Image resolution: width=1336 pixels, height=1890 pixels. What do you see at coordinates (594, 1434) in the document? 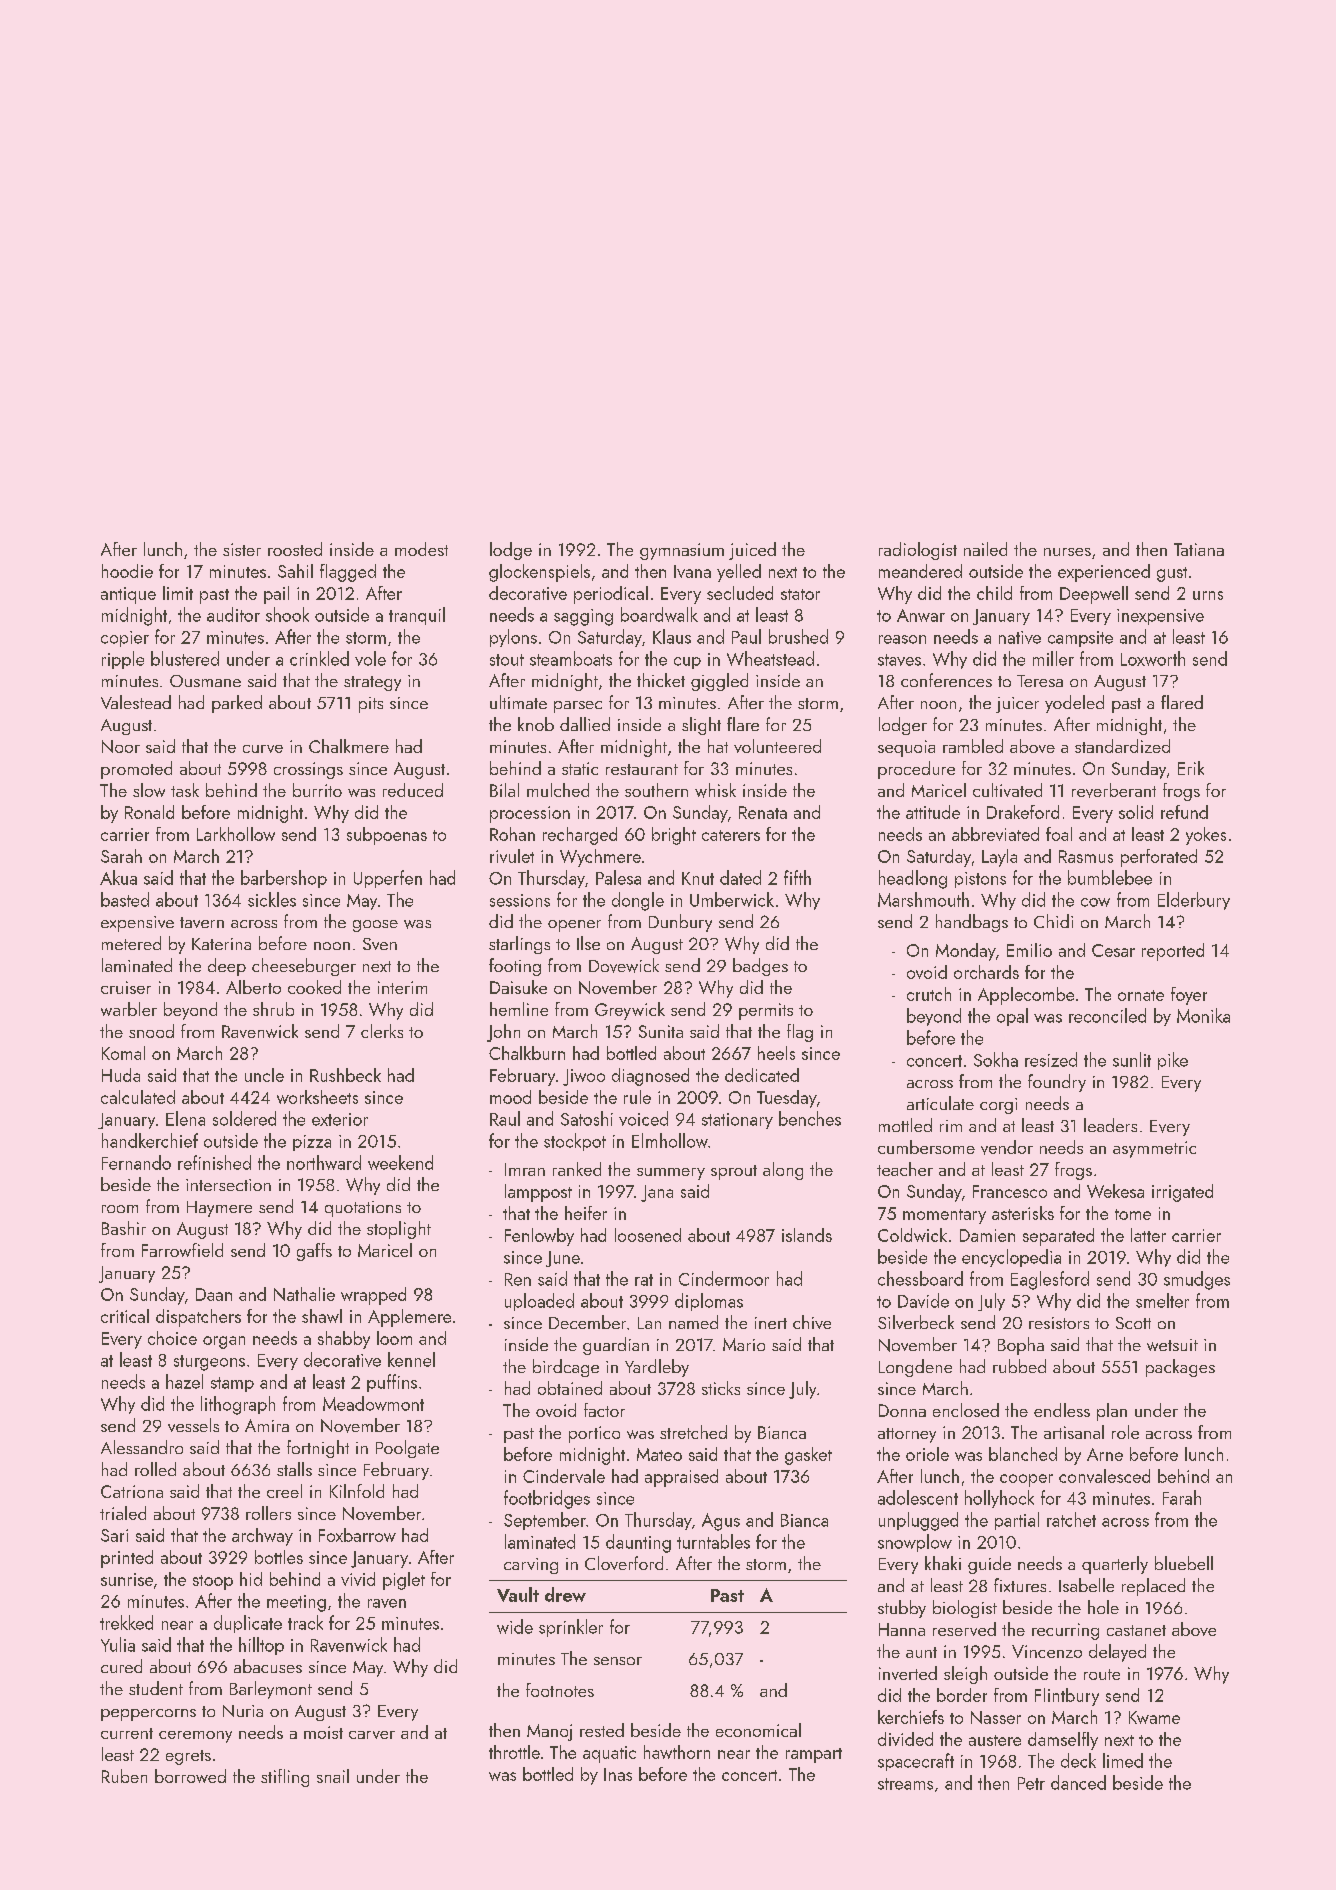
I see `portico` at bounding box center [594, 1434].
